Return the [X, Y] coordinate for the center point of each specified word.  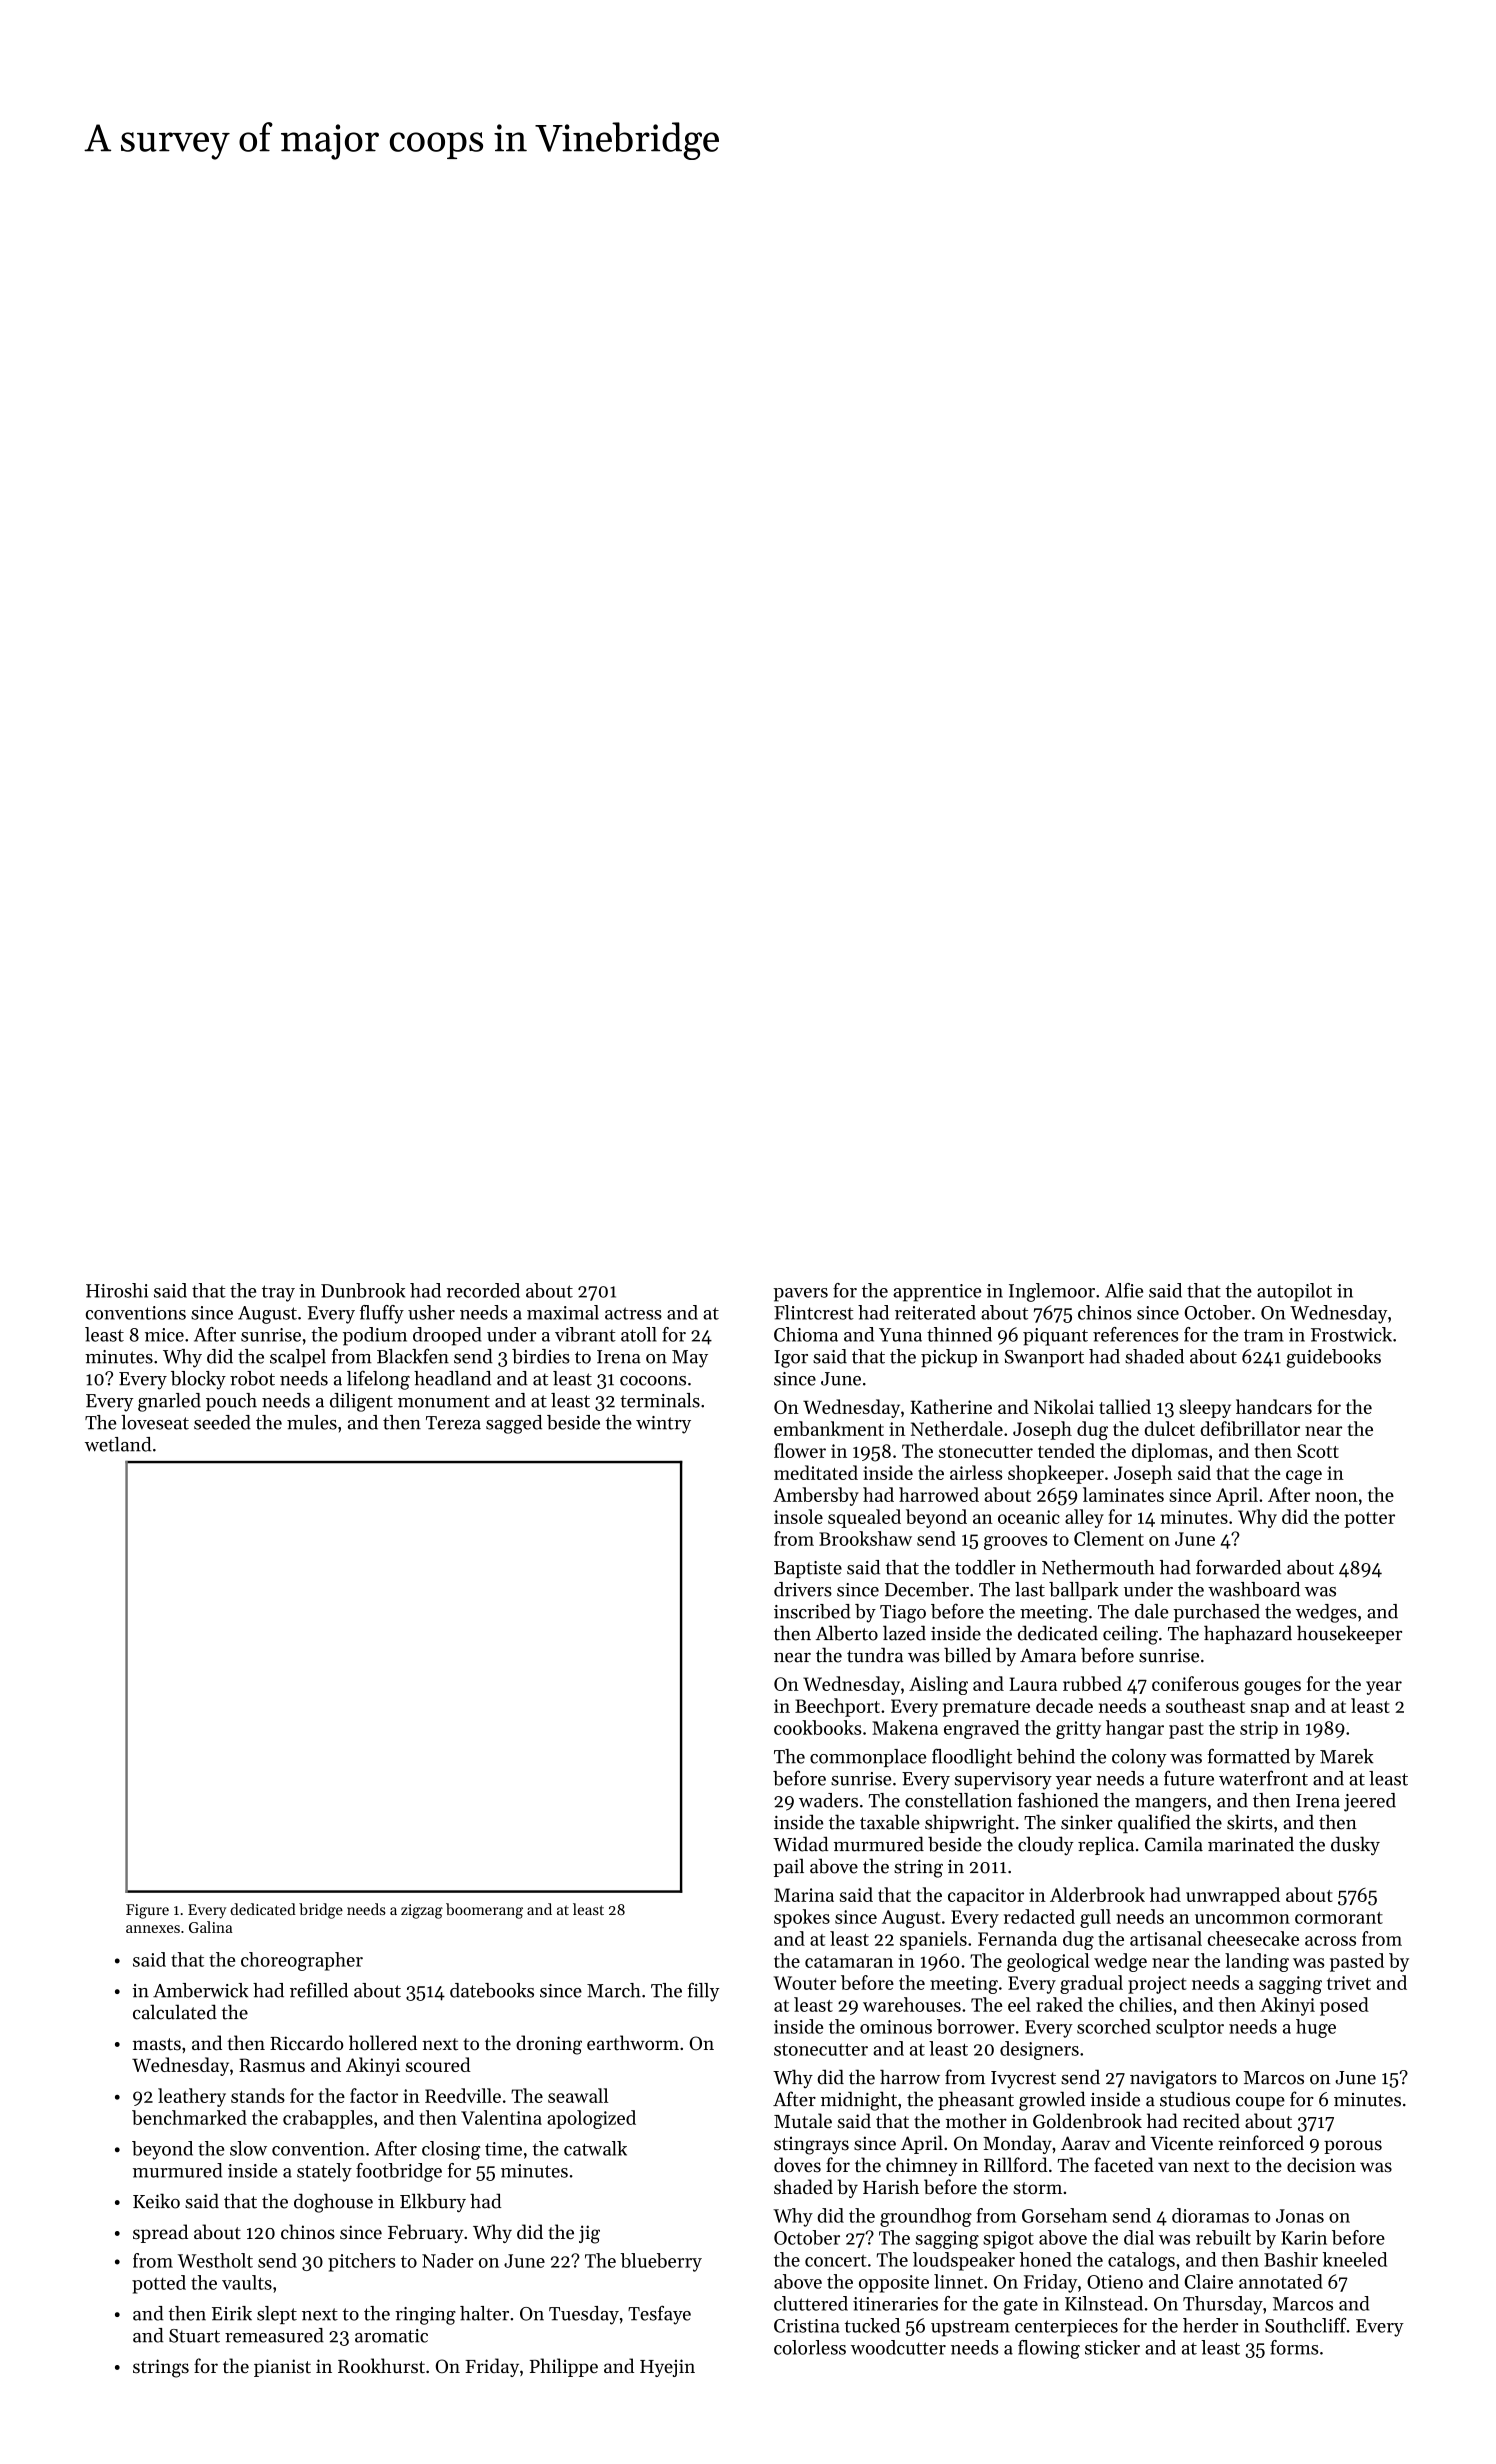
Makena [905, 1727]
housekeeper [1349, 1634]
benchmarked [189, 2117]
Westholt [215, 2260]
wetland [118, 1444]
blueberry [661, 2262]
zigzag [422, 1911]
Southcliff [1305, 2325]
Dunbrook [363, 1290]
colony [1139, 1758]
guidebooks [1333, 1358]
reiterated [935, 1312]
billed [967, 1655]
